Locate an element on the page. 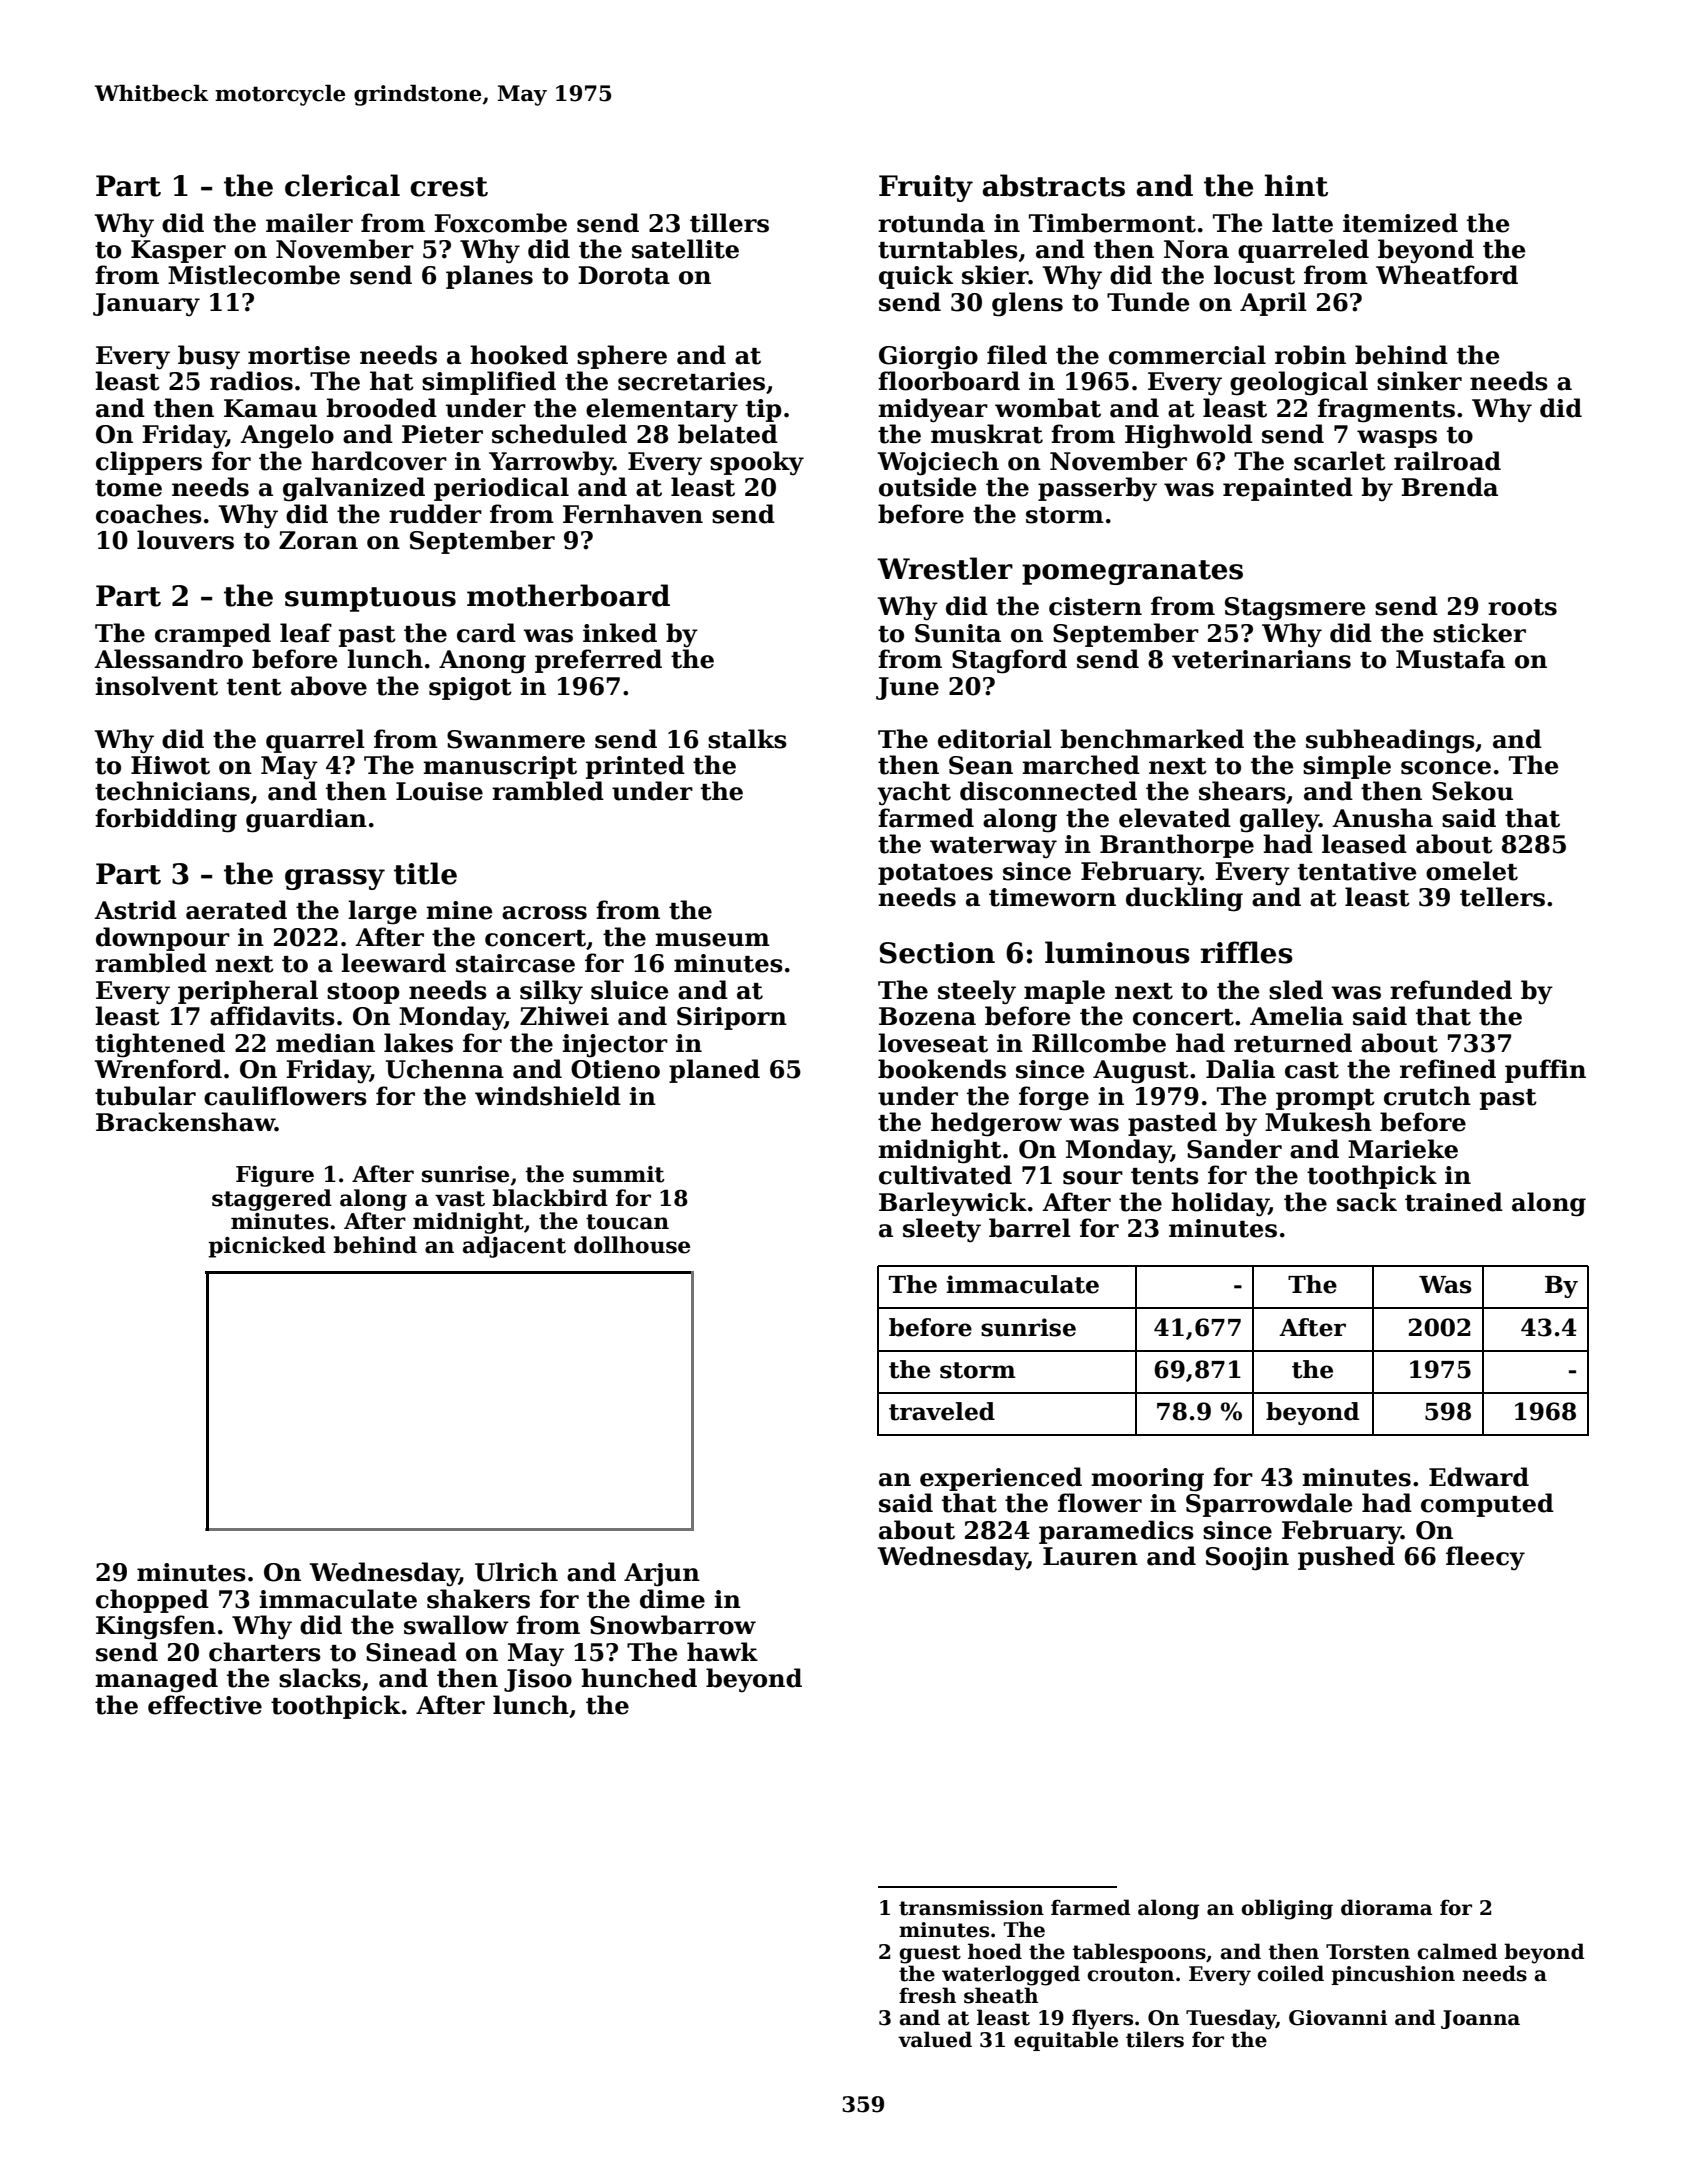 This image has height=2178, width=1683. trained is located at coordinates (1454, 1202).
